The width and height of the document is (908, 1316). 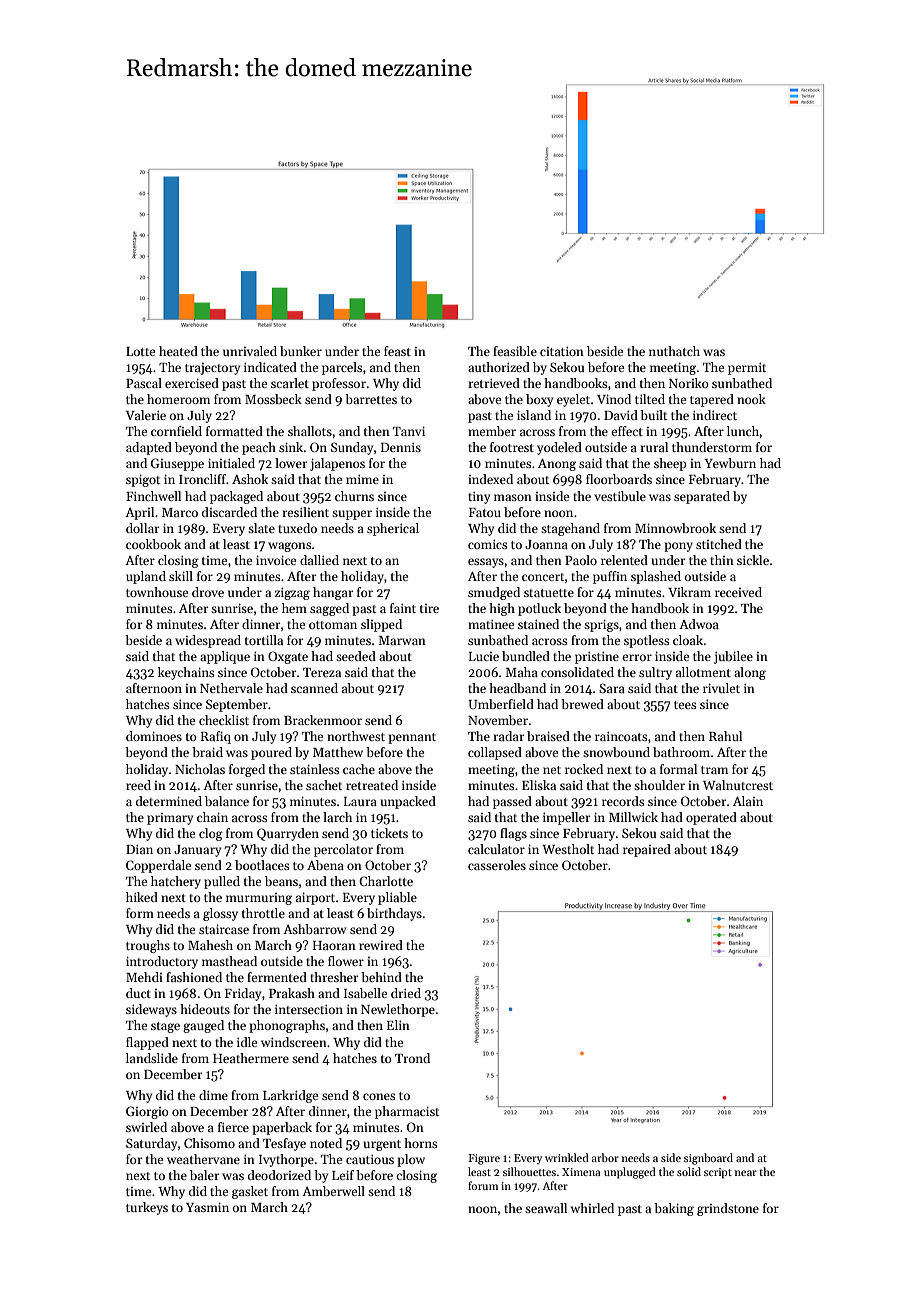 What do you see at coordinates (747, 368) in the document?
I see `permit` at bounding box center [747, 368].
